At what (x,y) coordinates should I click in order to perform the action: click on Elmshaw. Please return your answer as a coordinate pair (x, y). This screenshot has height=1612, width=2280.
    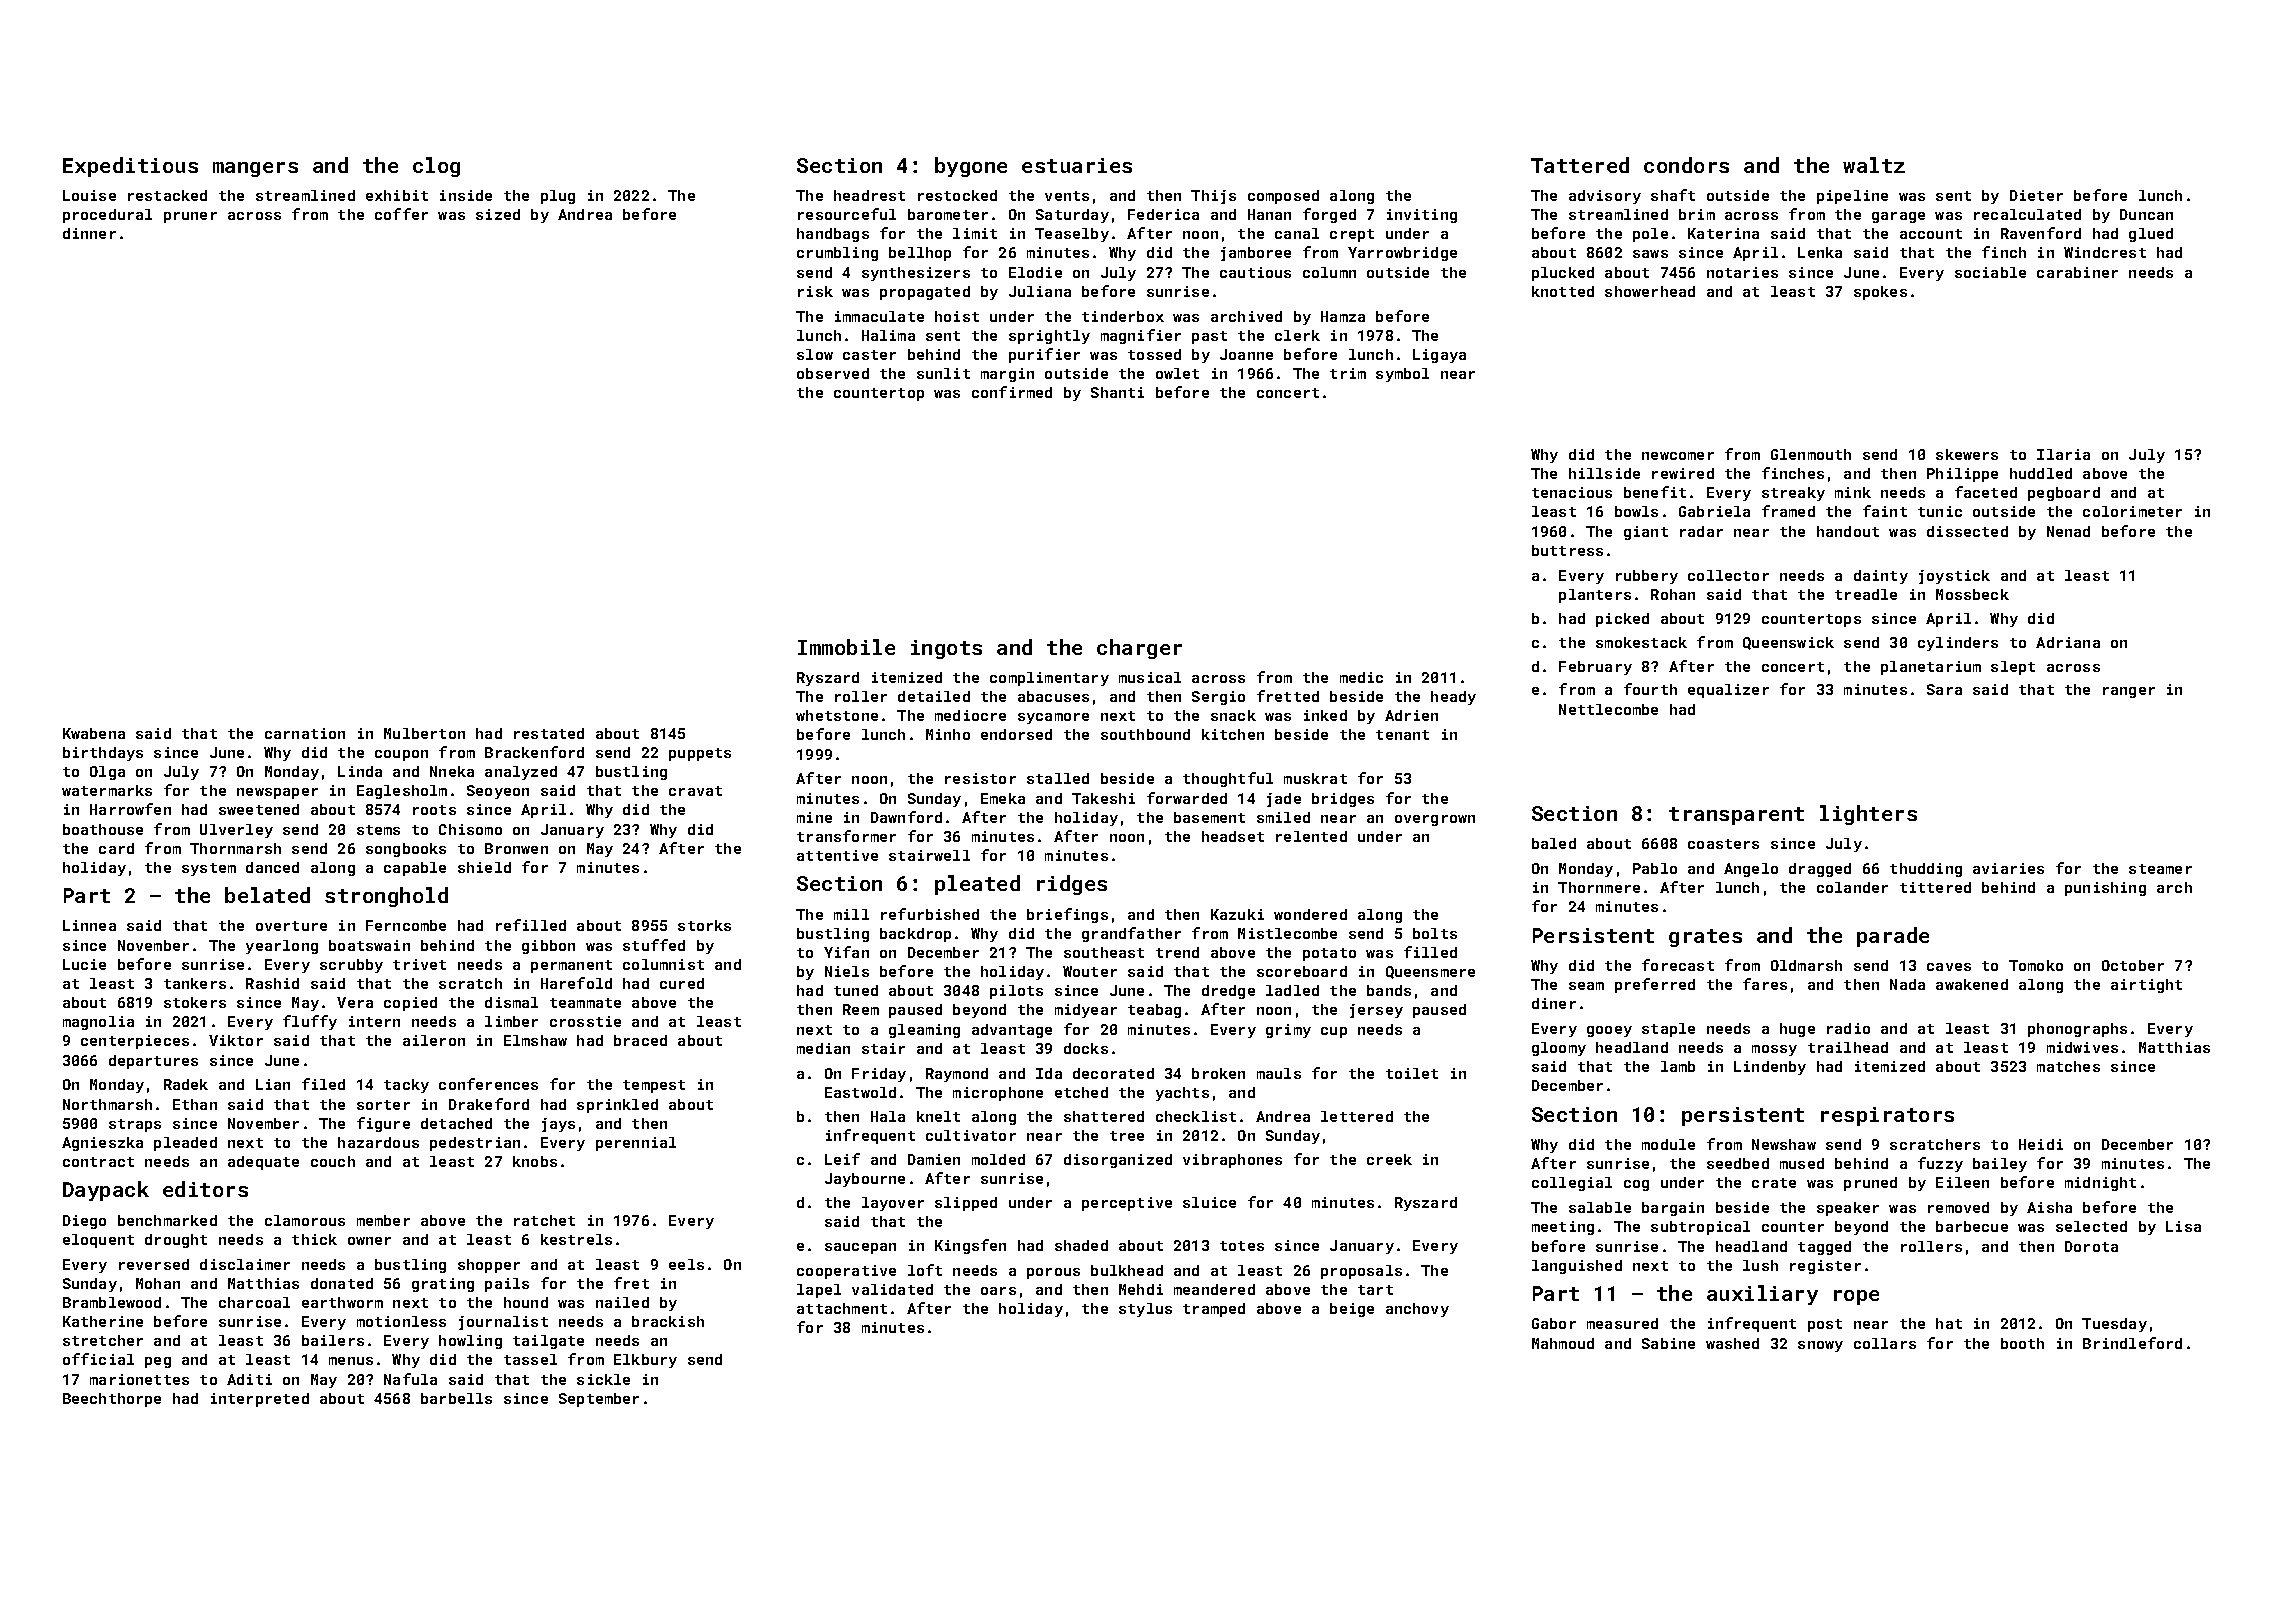
    Looking at the image, I should click on (535, 1040).
